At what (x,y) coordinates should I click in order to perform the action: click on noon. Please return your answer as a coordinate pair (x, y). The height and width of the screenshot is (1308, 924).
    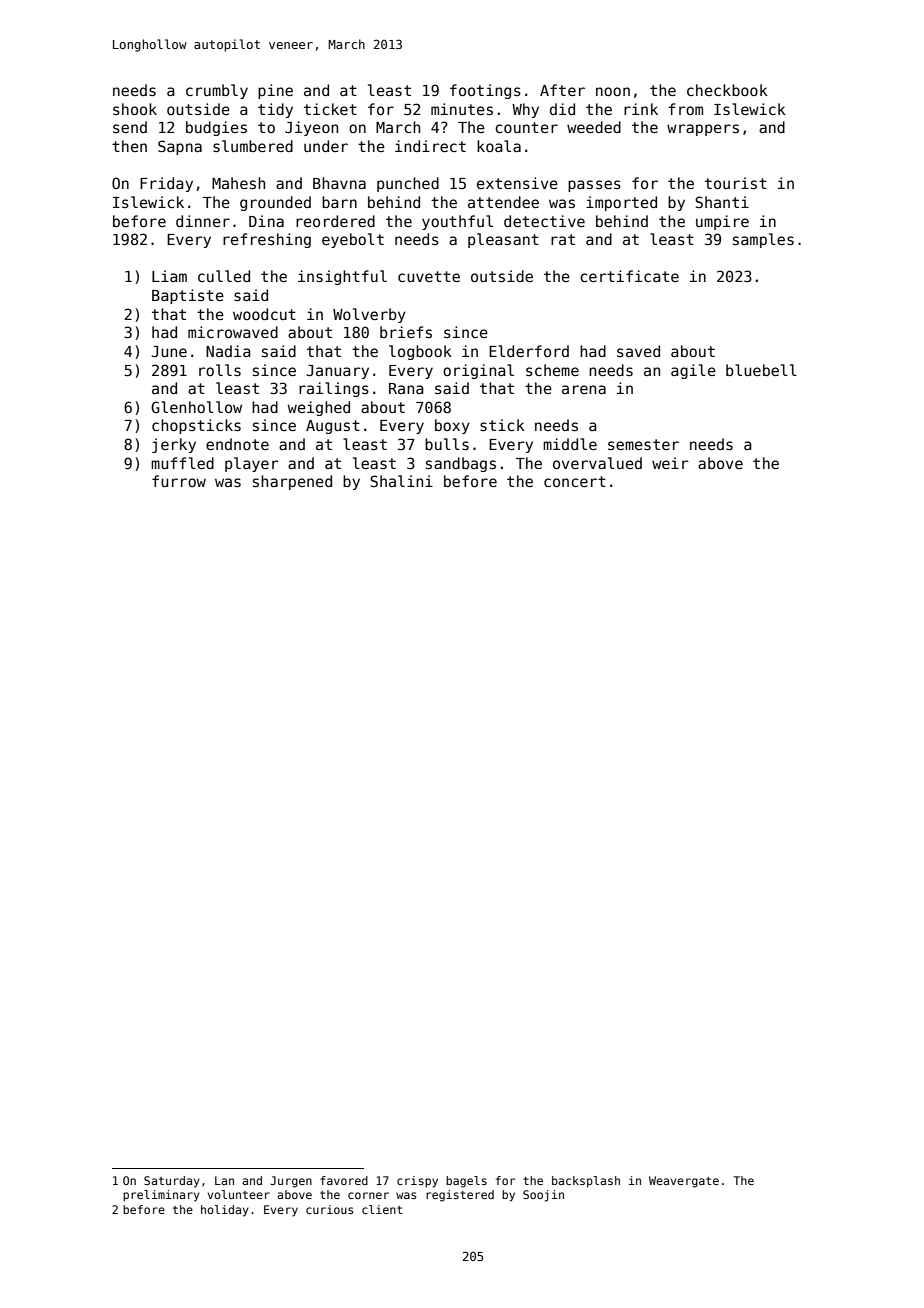
    Looking at the image, I should click on (613, 91).
